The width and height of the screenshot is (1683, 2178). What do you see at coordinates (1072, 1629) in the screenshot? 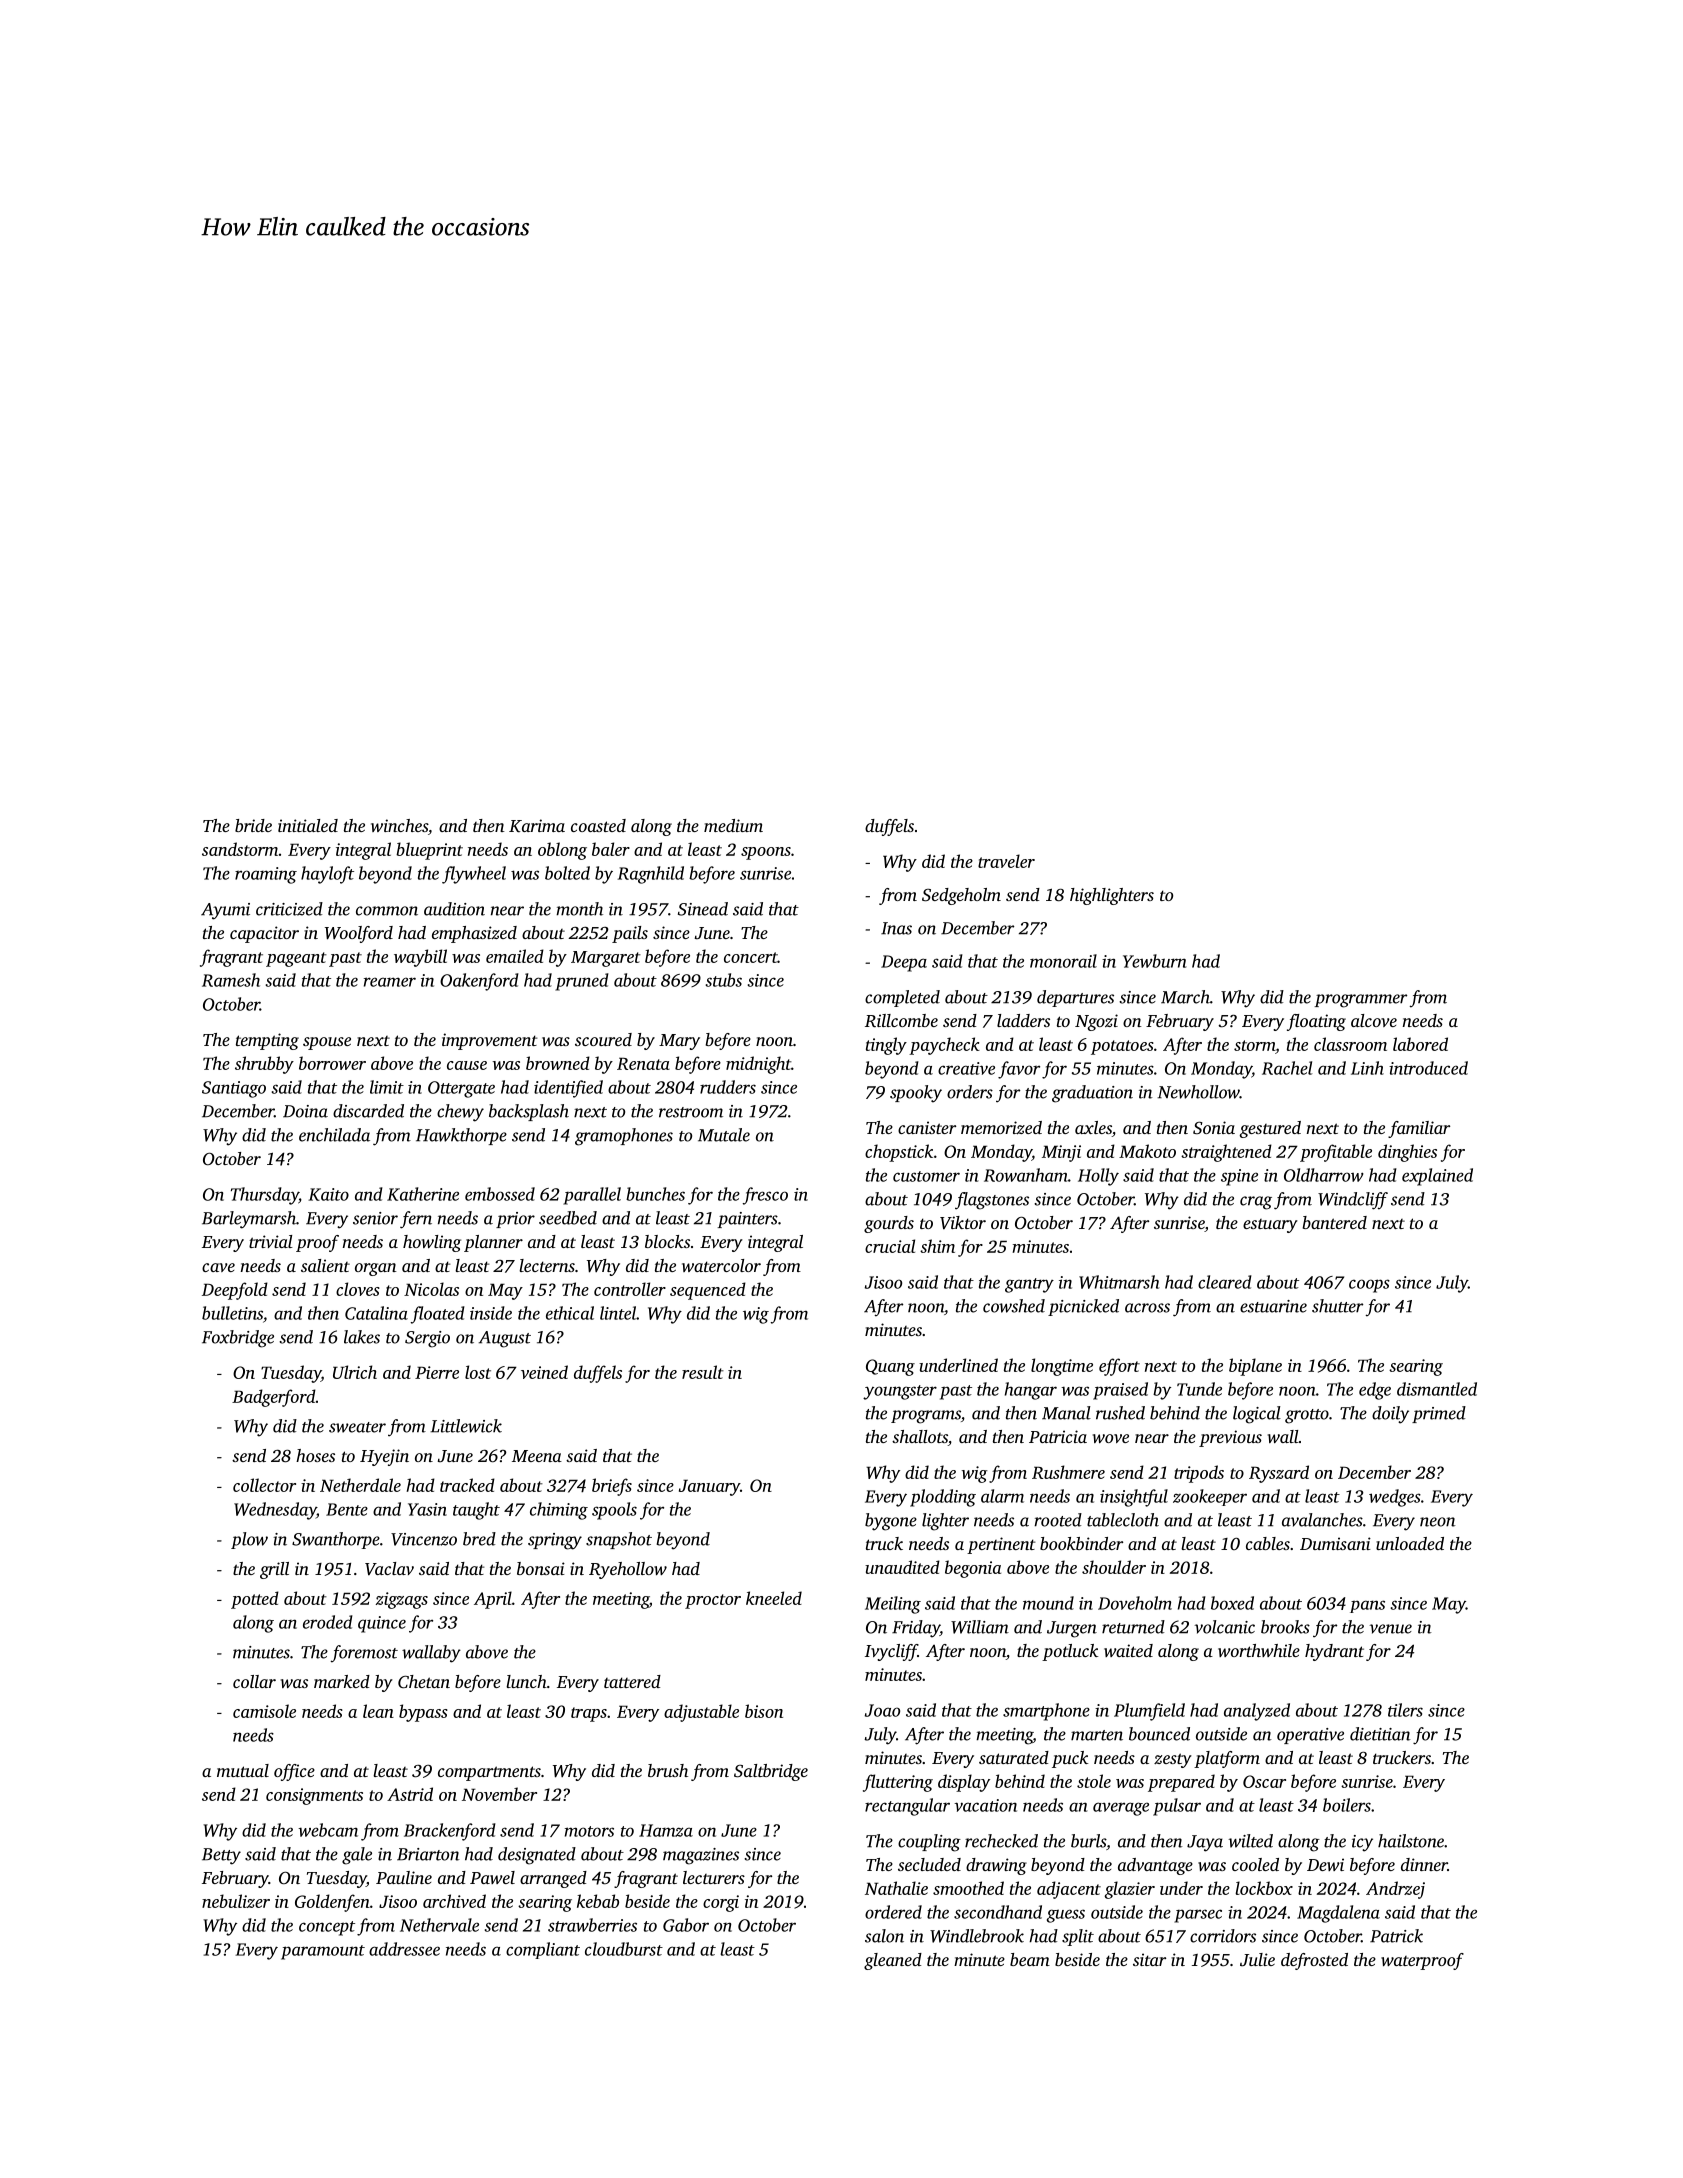
I see `Jurgen` at bounding box center [1072, 1629].
